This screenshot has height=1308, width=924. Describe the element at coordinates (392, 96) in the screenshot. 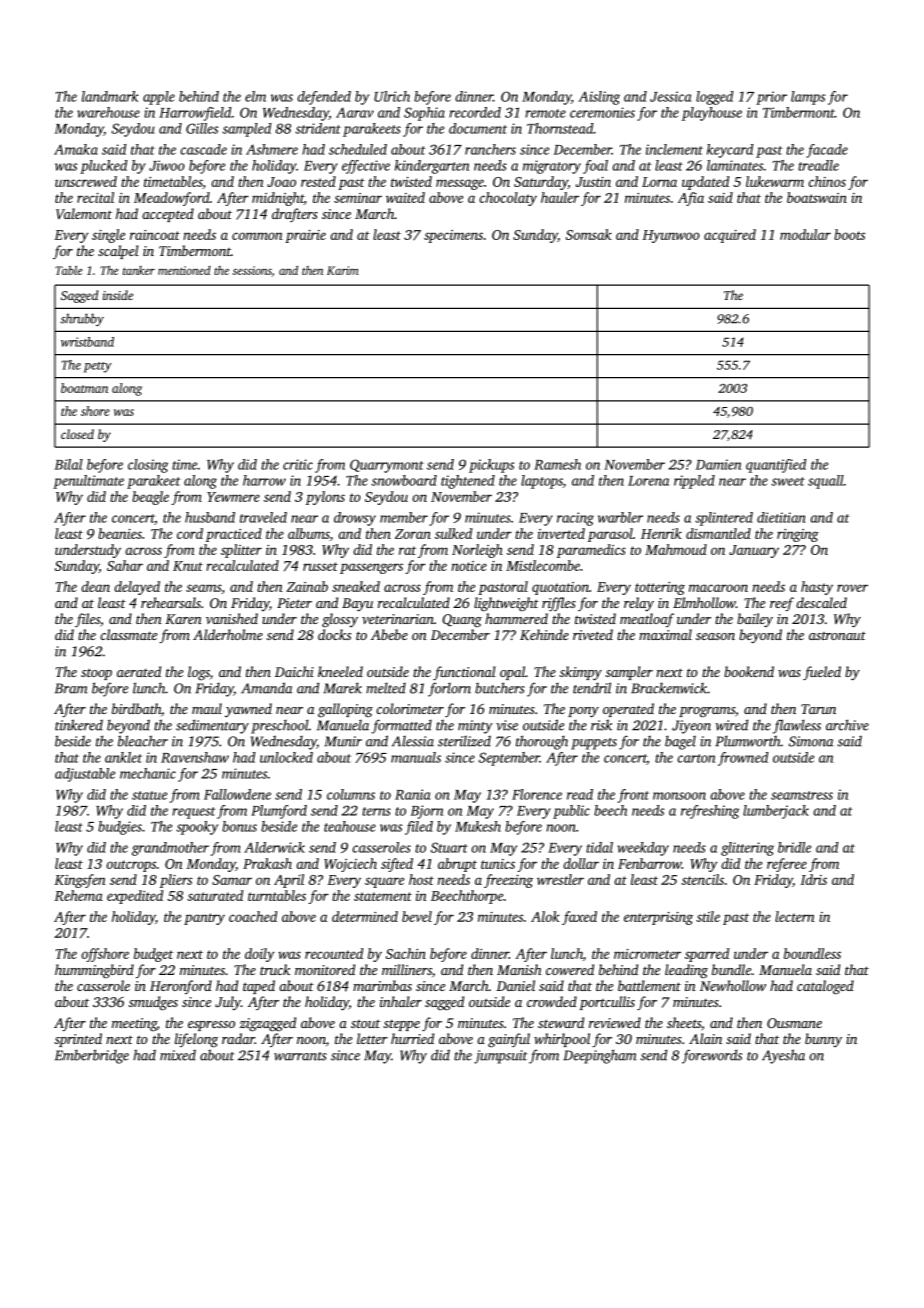

I see `Ulrich` at that location.
